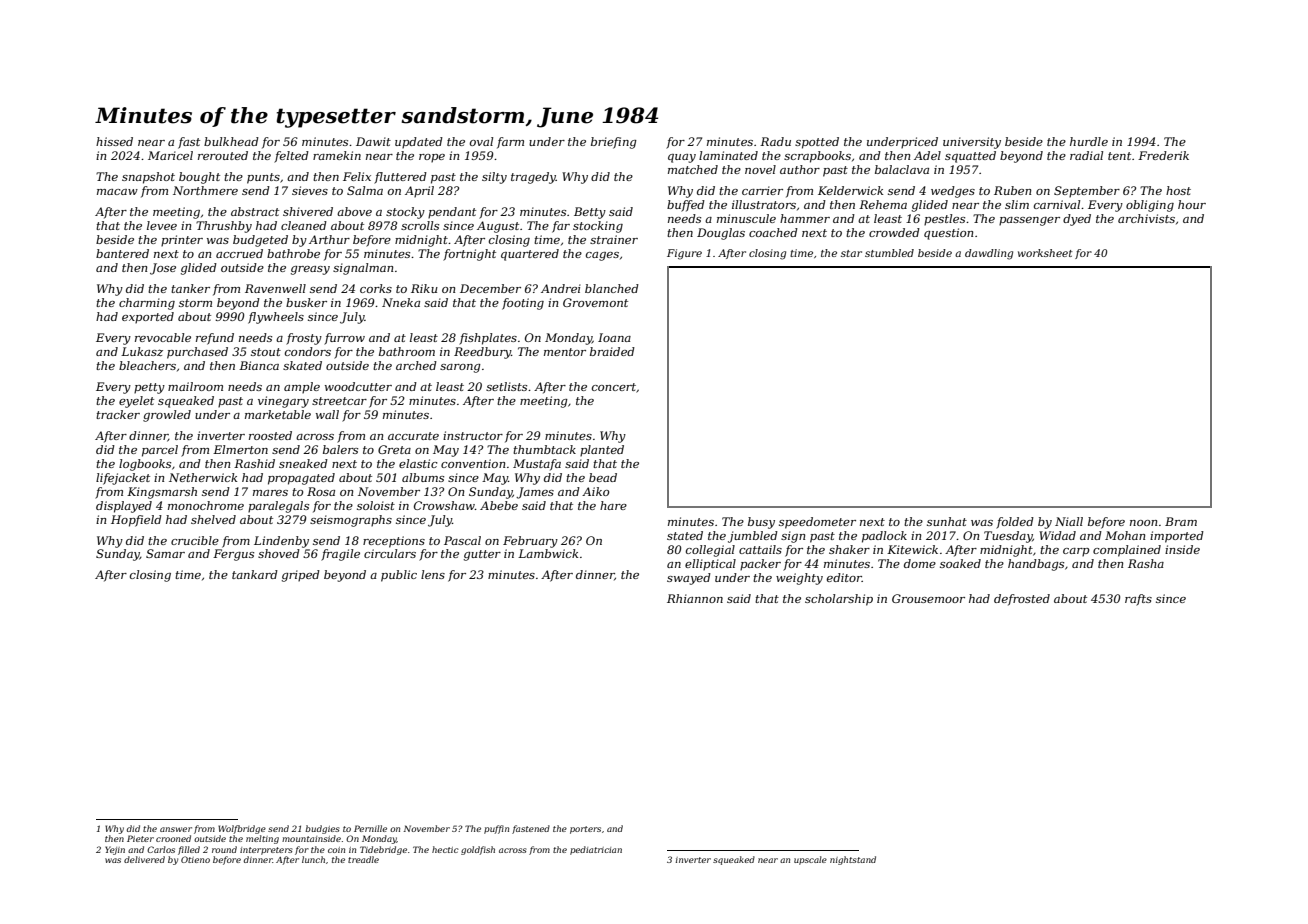  What do you see at coordinates (695, 598) in the screenshot?
I see `Rhiannon` at bounding box center [695, 598].
